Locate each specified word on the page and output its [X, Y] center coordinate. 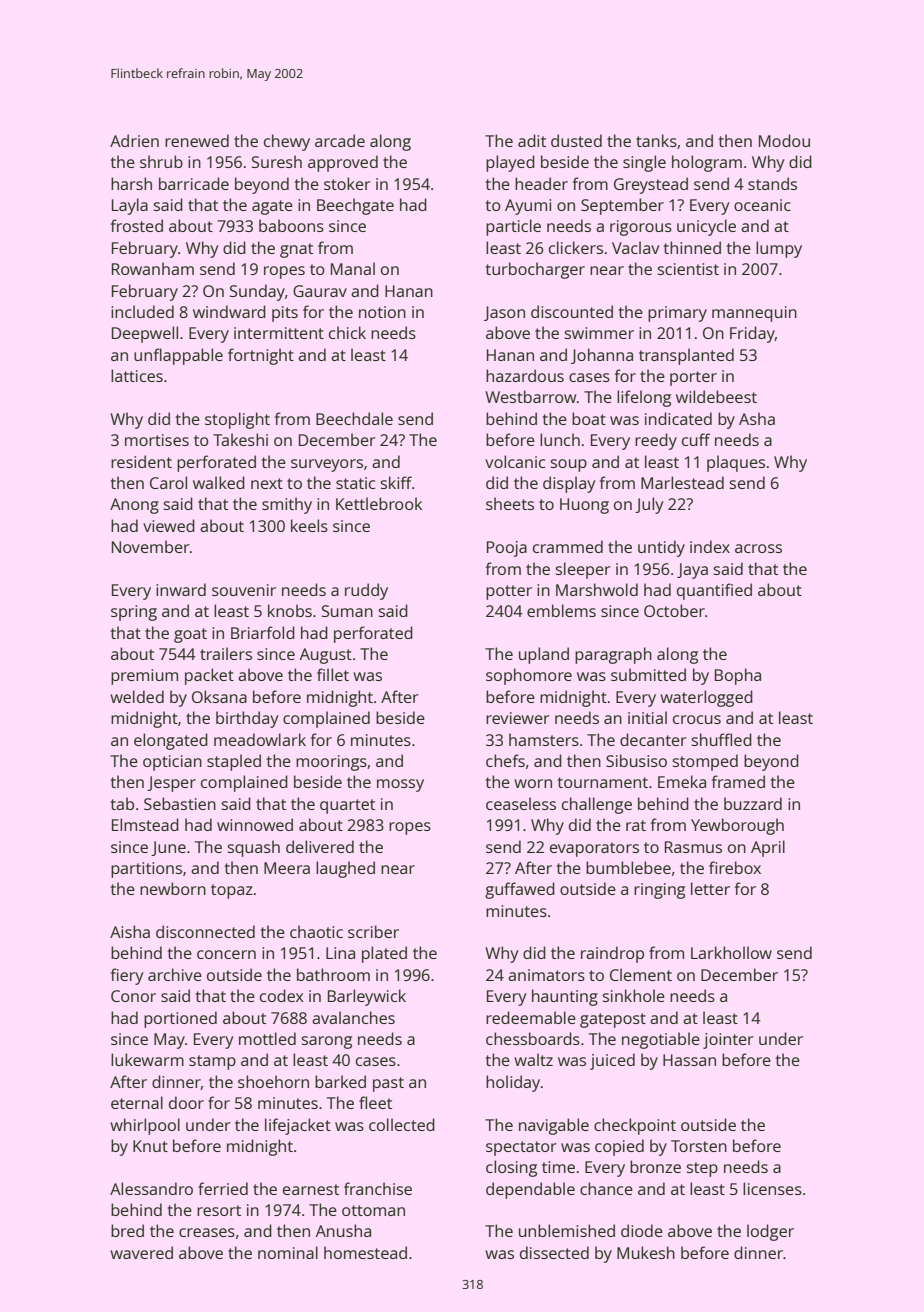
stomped [705, 762]
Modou [784, 140]
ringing [659, 891]
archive [175, 974]
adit [532, 140]
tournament [603, 782]
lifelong [644, 398]
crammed [568, 546]
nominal [288, 1252]
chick [347, 332]
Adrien [134, 140]
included [142, 311]
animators [546, 975]
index [710, 546]
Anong [134, 506]
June [168, 848]
